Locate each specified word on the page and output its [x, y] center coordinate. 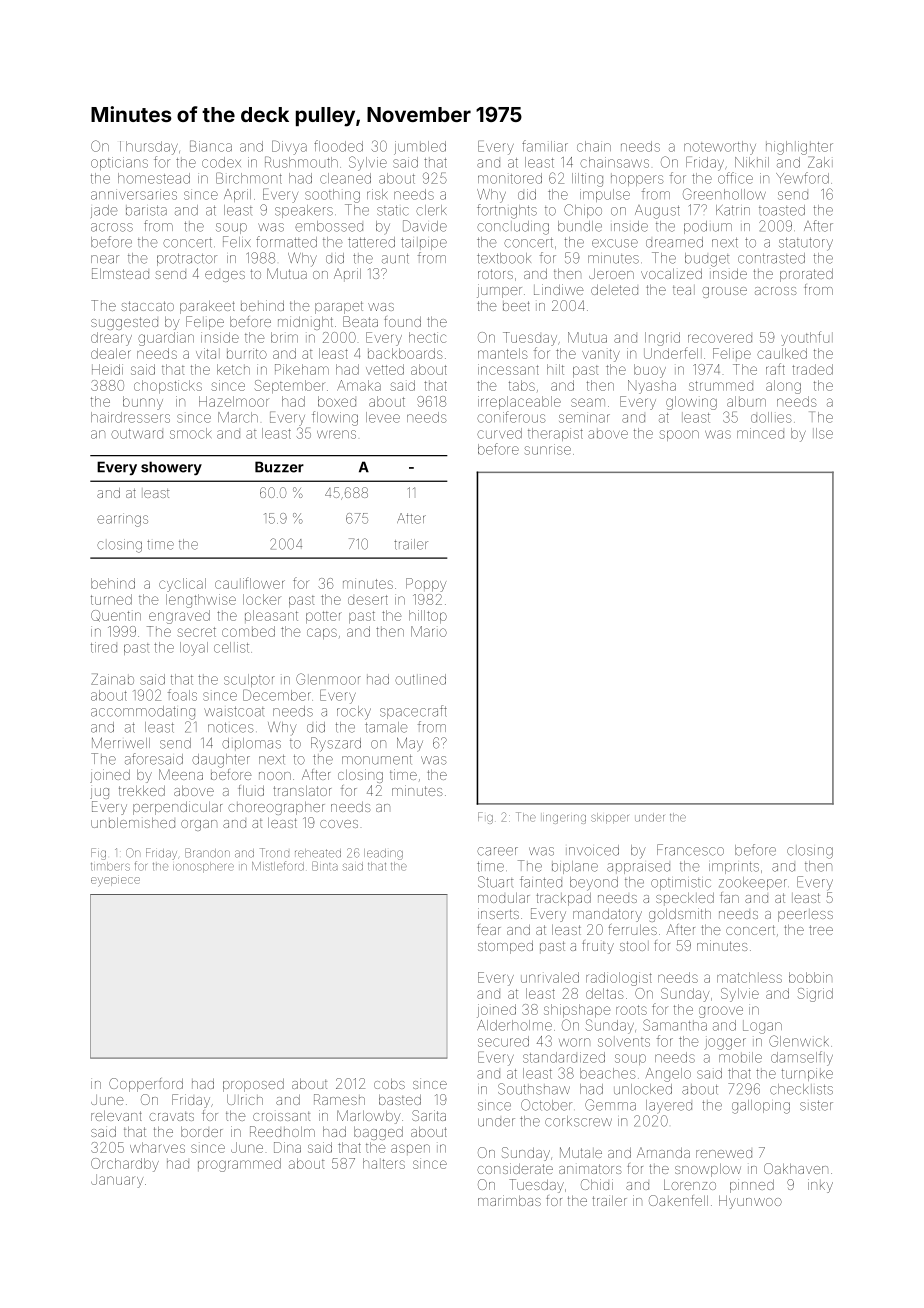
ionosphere [203, 867]
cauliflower [250, 583]
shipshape [577, 1011]
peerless [805, 915]
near [105, 259]
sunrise [548, 449]
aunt [395, 259]
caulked [782, 353]
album [746, 401]
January [117, 1181]
